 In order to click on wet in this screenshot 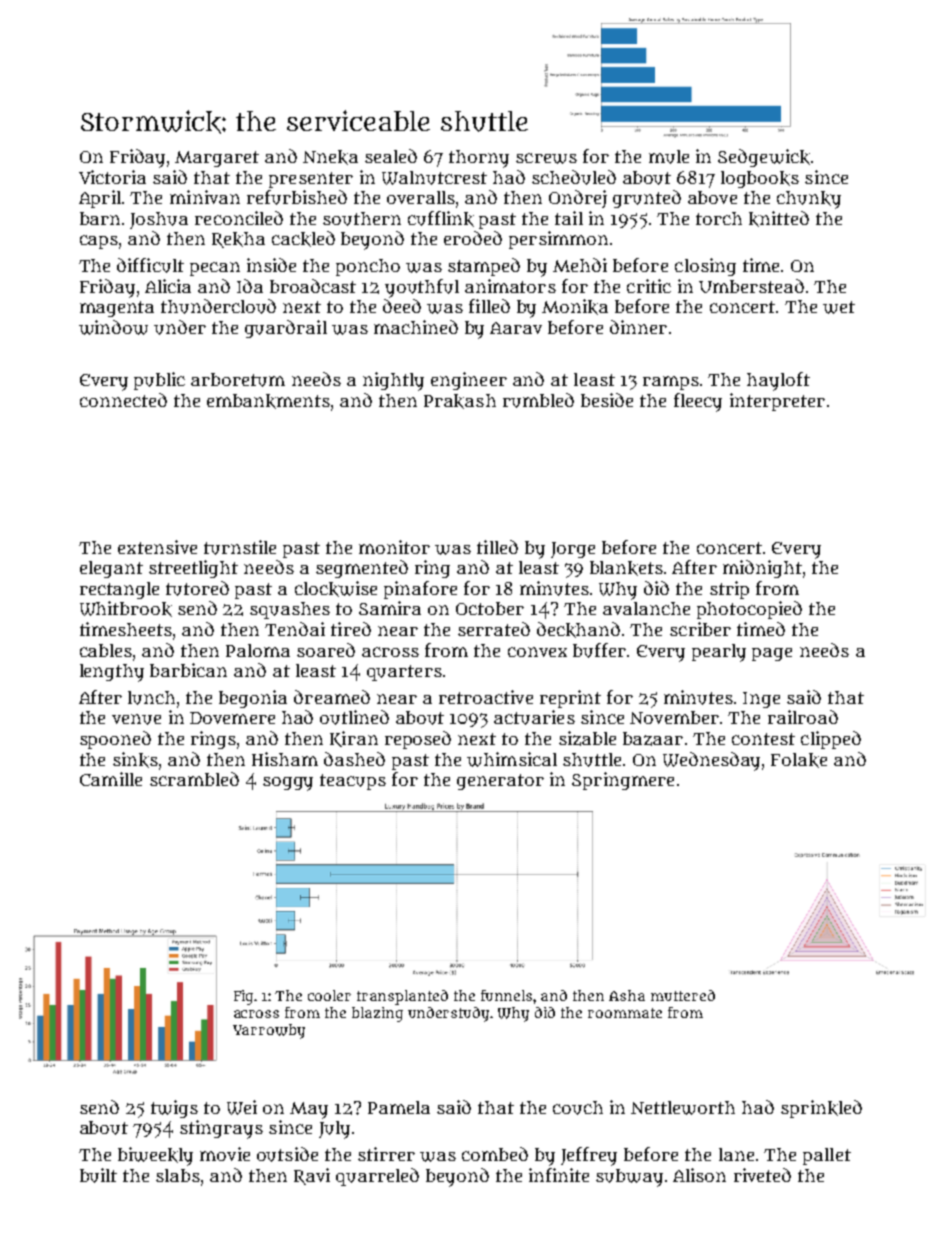, I will do `click(839, 307)`.
